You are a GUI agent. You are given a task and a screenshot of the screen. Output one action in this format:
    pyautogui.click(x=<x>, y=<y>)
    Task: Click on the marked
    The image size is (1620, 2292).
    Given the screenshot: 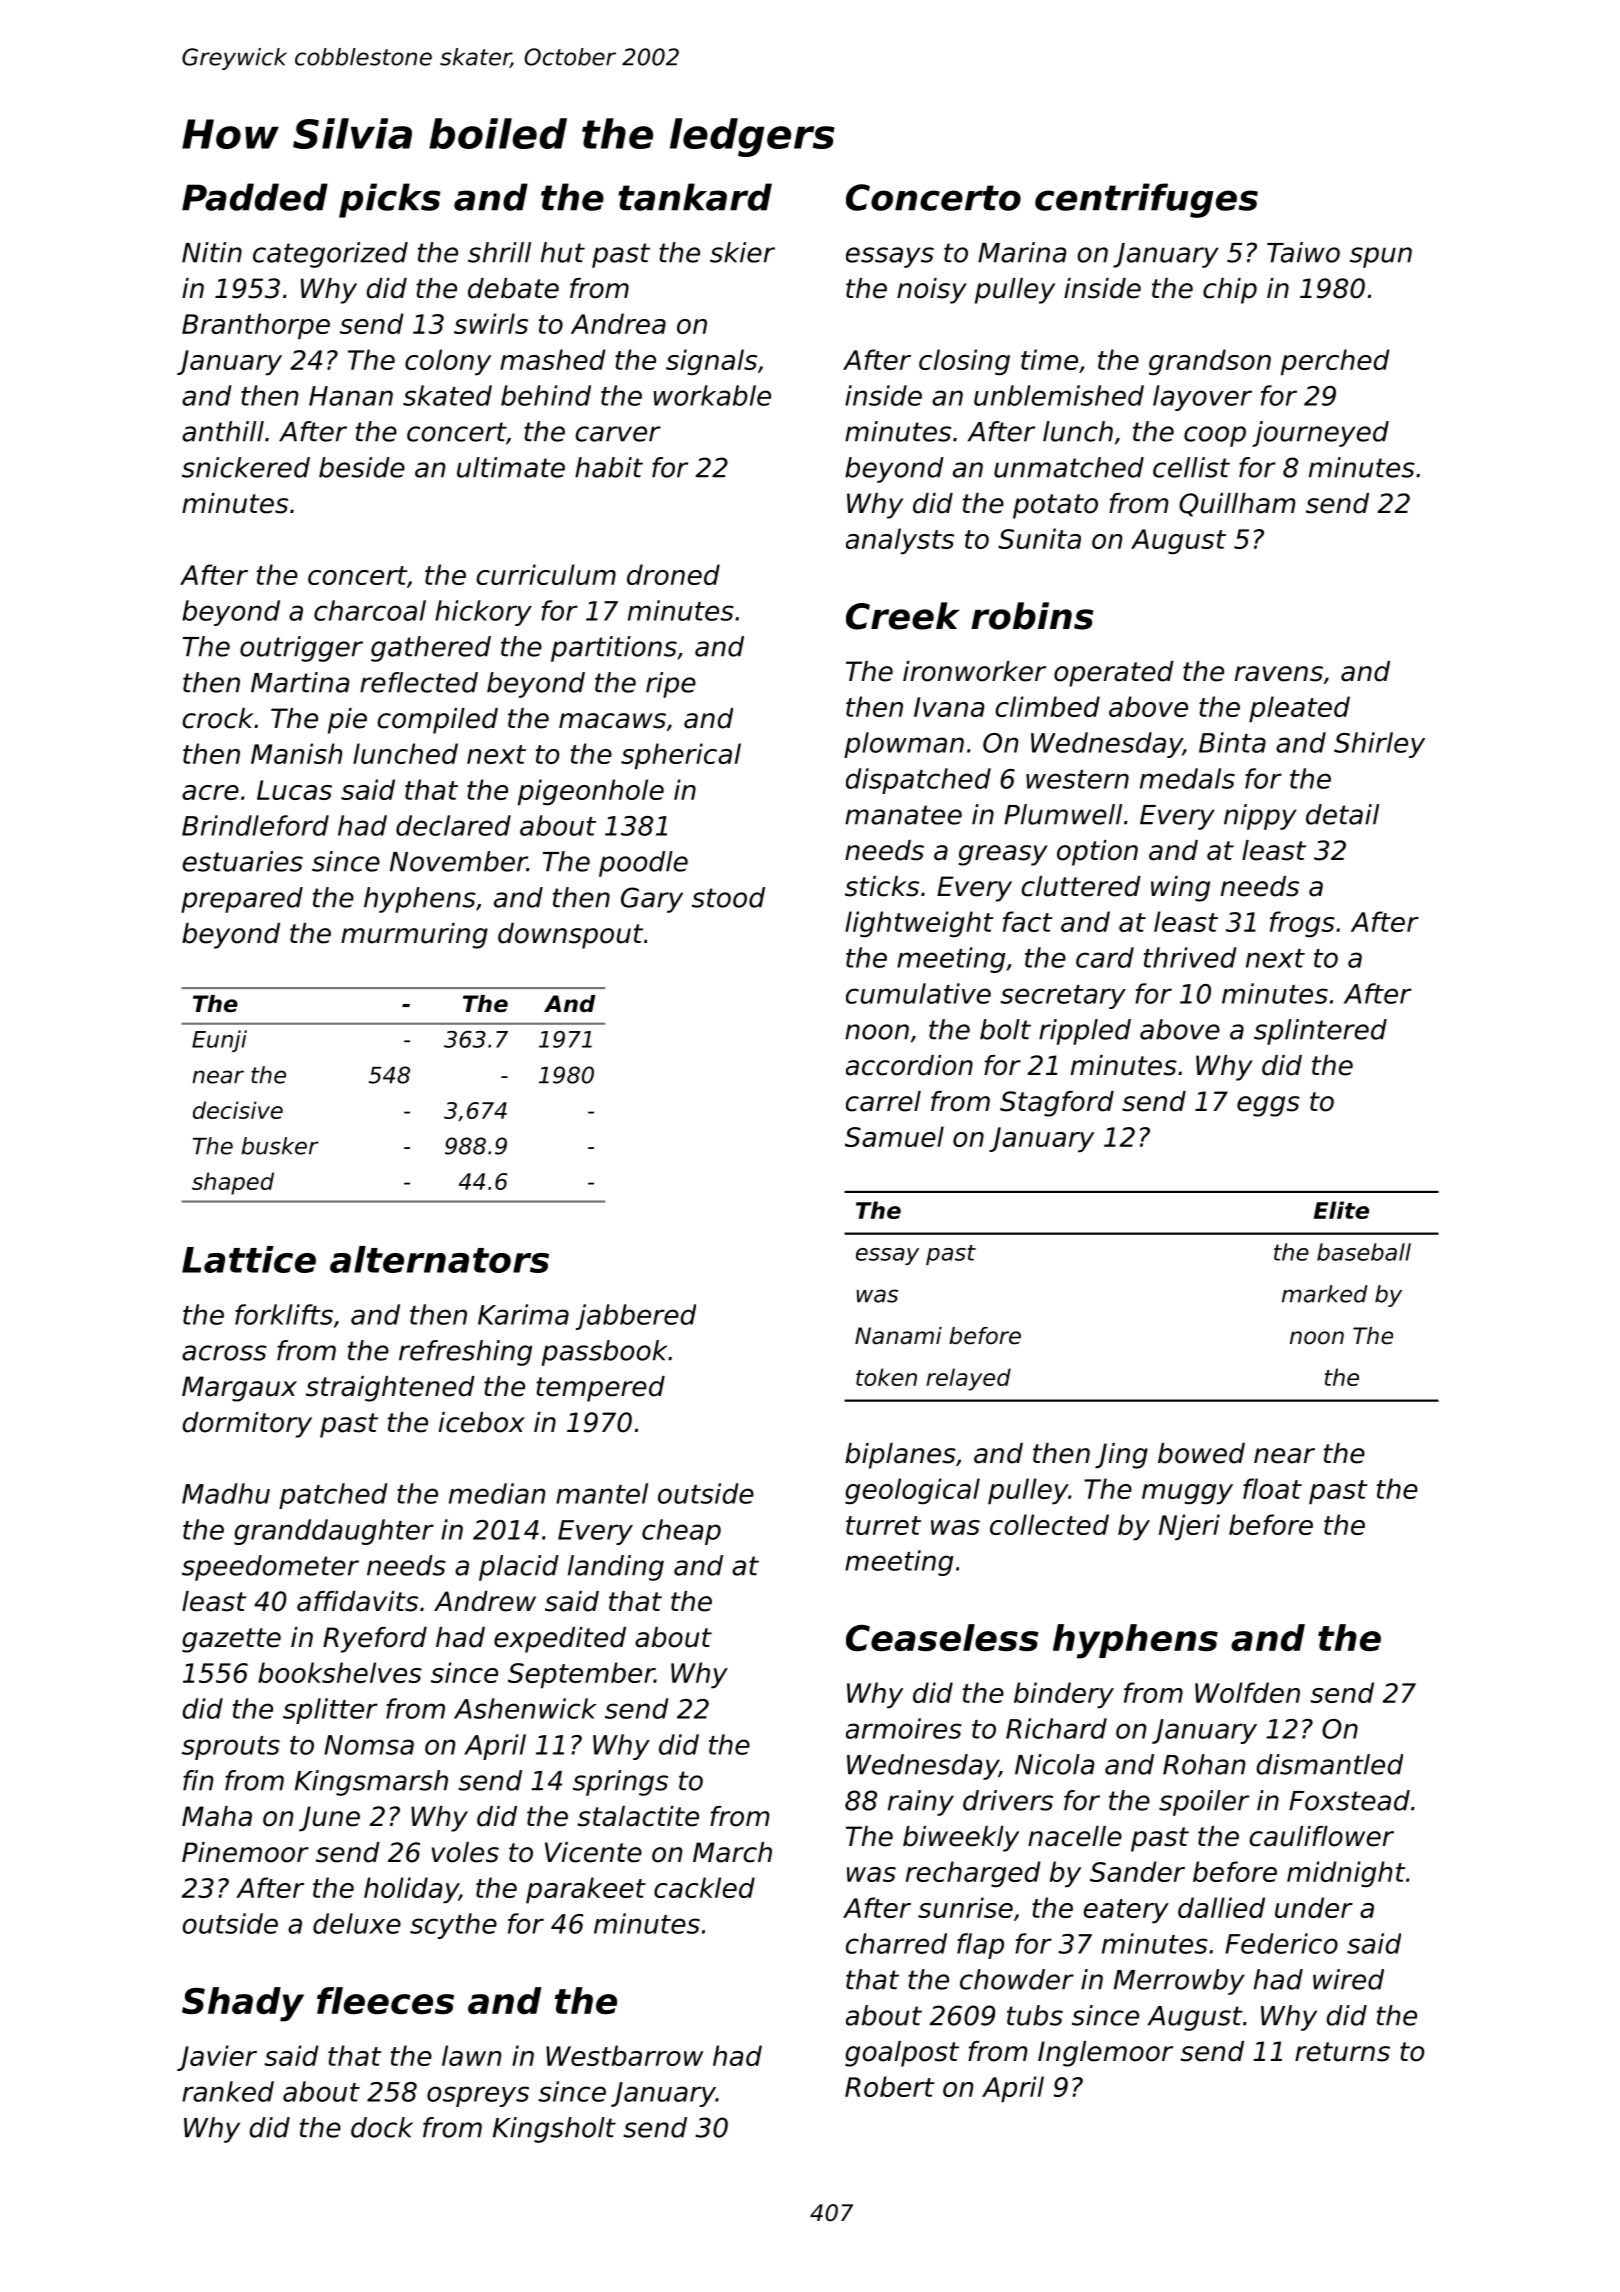 What is the action you would take?
    pyautogui.click(x=1325, y=1294)
